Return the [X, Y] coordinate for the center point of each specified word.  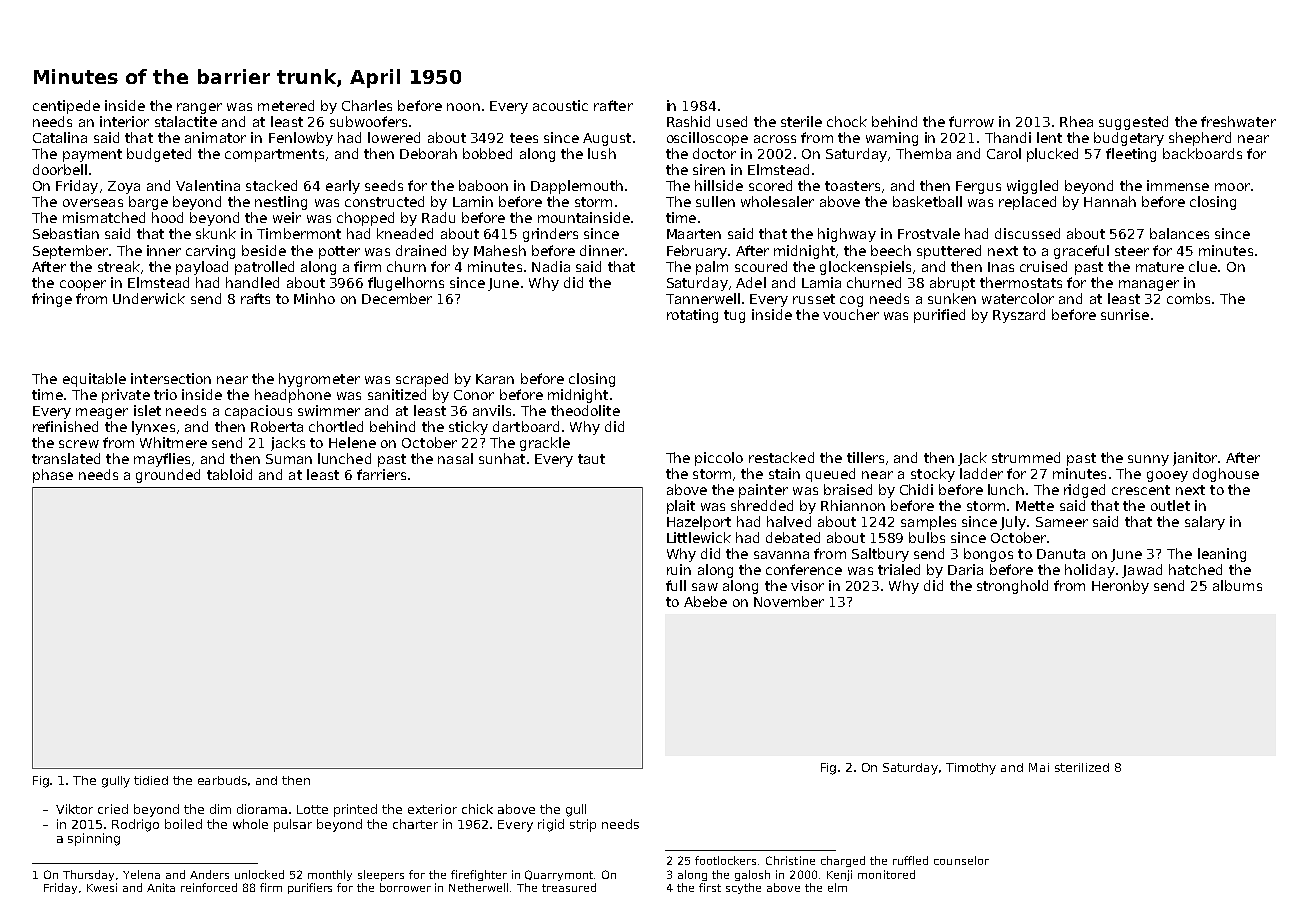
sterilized [1082, 767]
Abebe [705, 601]
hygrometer [319, 380]
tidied [151, 780]
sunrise [1125, 314]
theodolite [585, 410]
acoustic [560, 105]
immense [1178, 185]
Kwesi [102, 887]
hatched [1195, 569]
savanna [781, 555]
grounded [168, 476]
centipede [66, 107]
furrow [971, 121]
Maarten [694, 234]
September [70, 252]
